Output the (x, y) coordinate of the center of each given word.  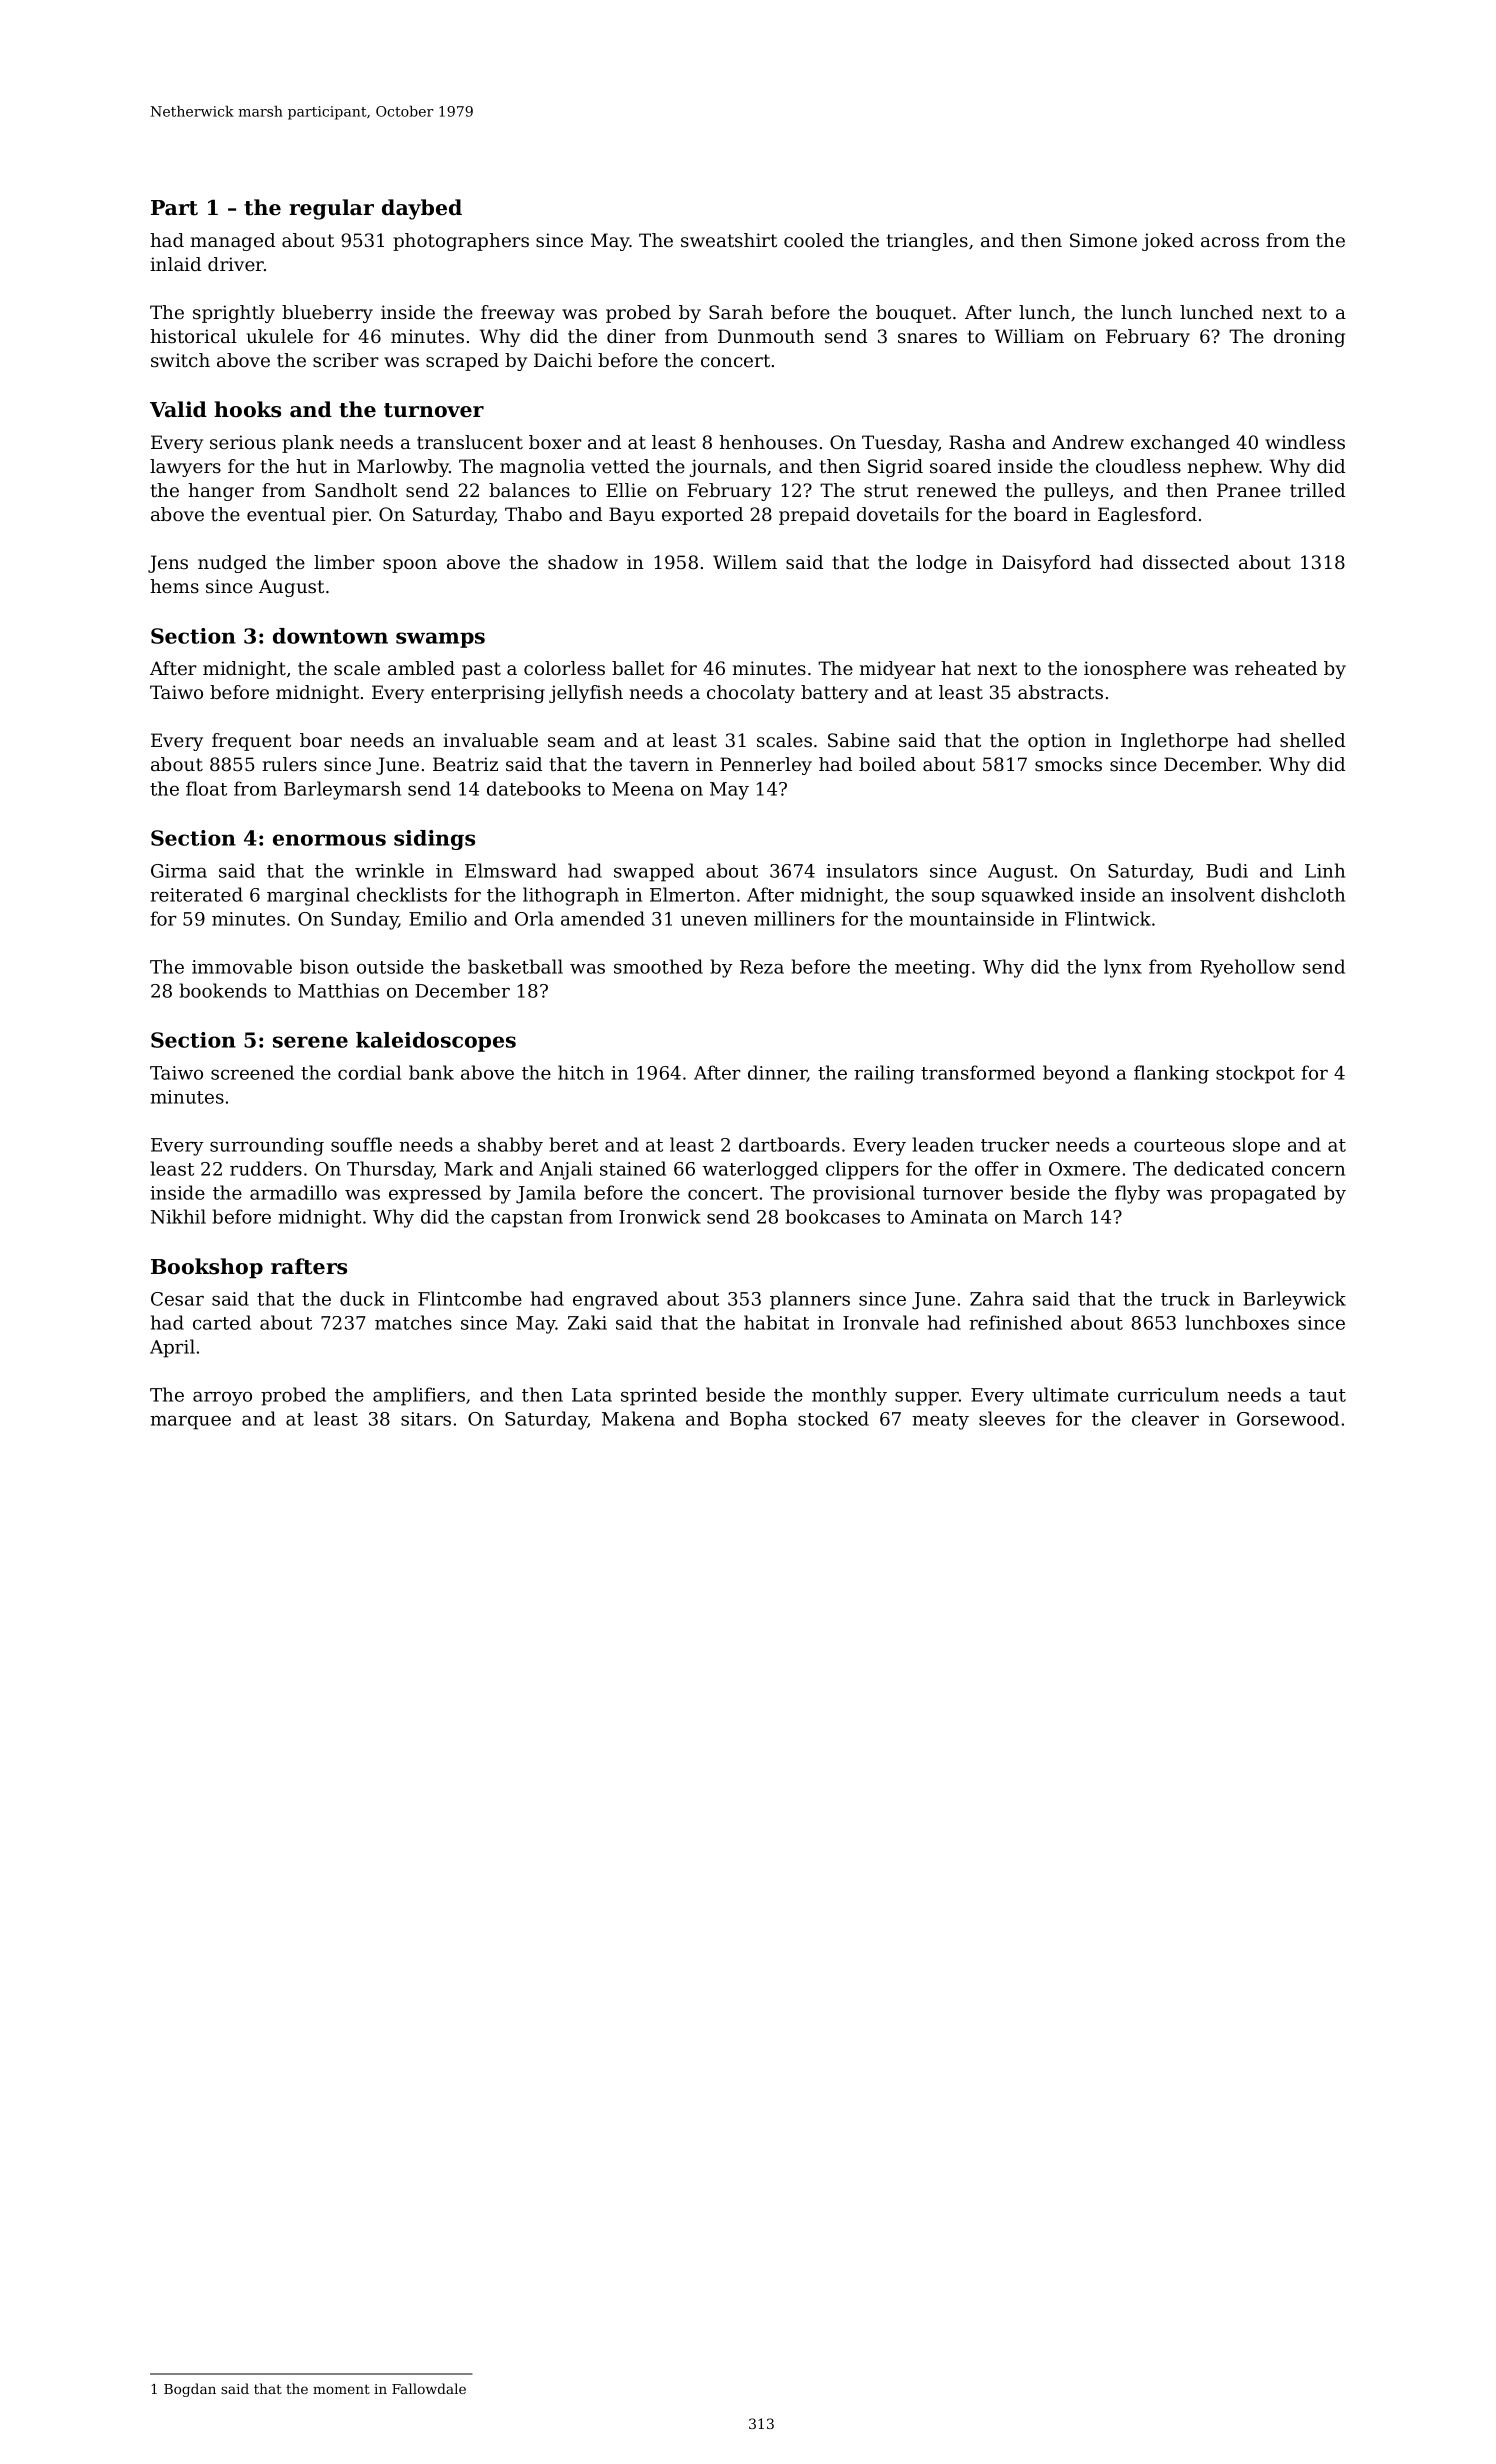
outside (390, 966)
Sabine (859, 740)
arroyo (222, 1398)
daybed (422, 209)
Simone (1103, 240)
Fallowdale (429, 2388)
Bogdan (190, 2390)
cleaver (1165, 1418)
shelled (1312, 740)
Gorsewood (1288, 1418)
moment (341, 2389)
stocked (833, 1418)
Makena (638, 1418)
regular (331, 209)
